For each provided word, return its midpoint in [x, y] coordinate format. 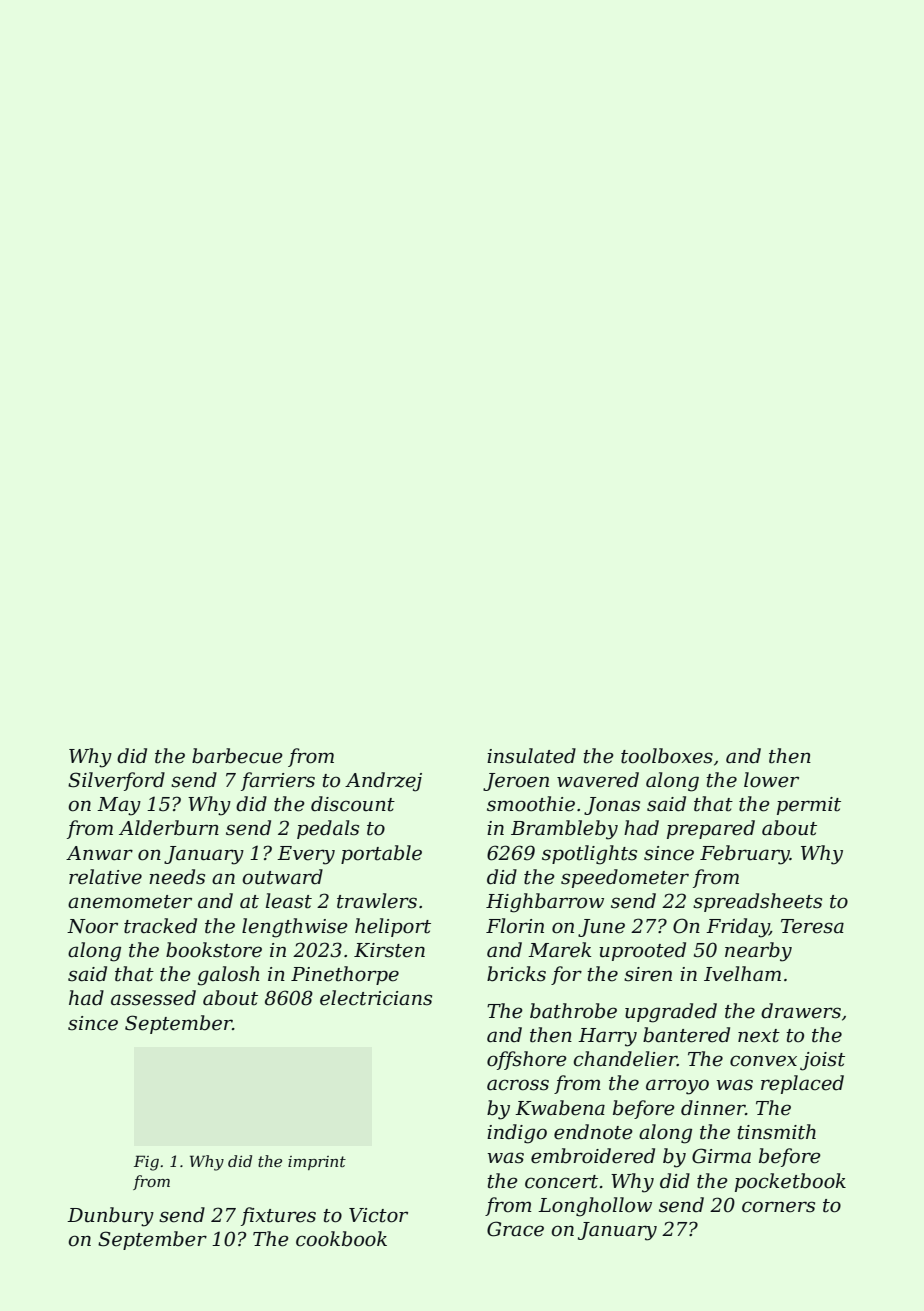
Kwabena [560, 1108]
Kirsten [389, 950]
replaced [802, 1084]
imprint [317, 1163]
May [119, 806]
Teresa [812, 926]
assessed [153, 998]
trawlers [377, 901]
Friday [738, 928]
